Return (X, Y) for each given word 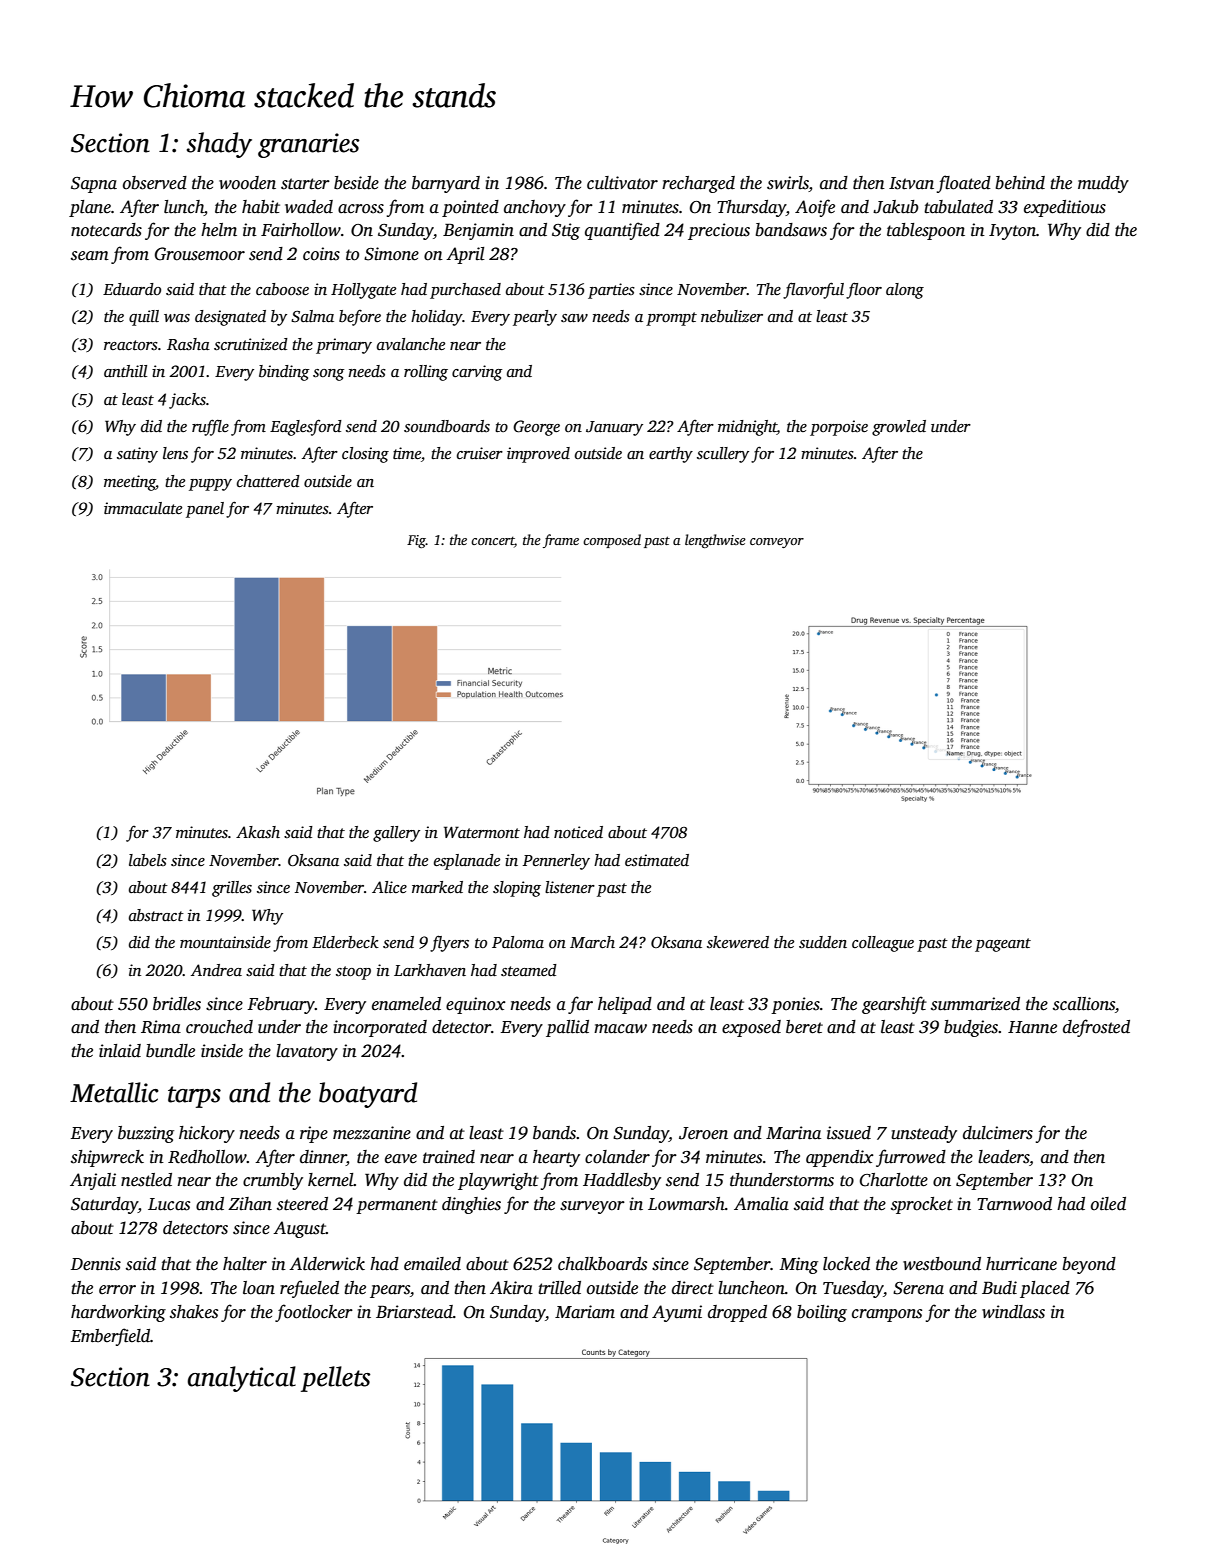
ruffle (210, 427)
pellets (336, 1379)
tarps (194, 1097)
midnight (747, 428)
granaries (309, 145)
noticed (578, 832)
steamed (529, 970)
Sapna (94, 185)
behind (1020, 183)
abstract (156, 915)
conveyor (777, 543)
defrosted (1096, 1028)
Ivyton (1012, 232)
